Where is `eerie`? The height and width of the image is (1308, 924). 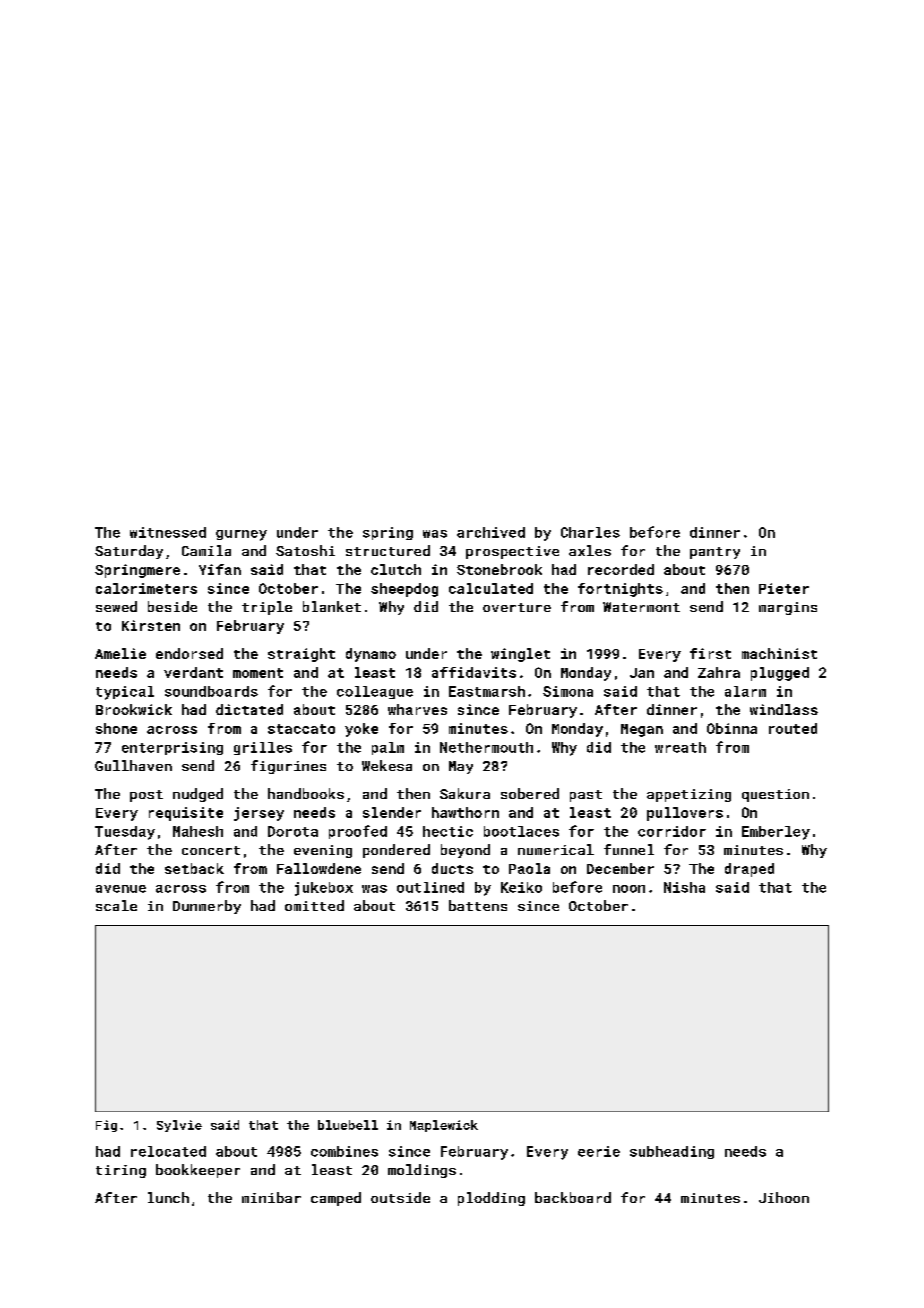
eerie is located at coordinates (599, 1151).
